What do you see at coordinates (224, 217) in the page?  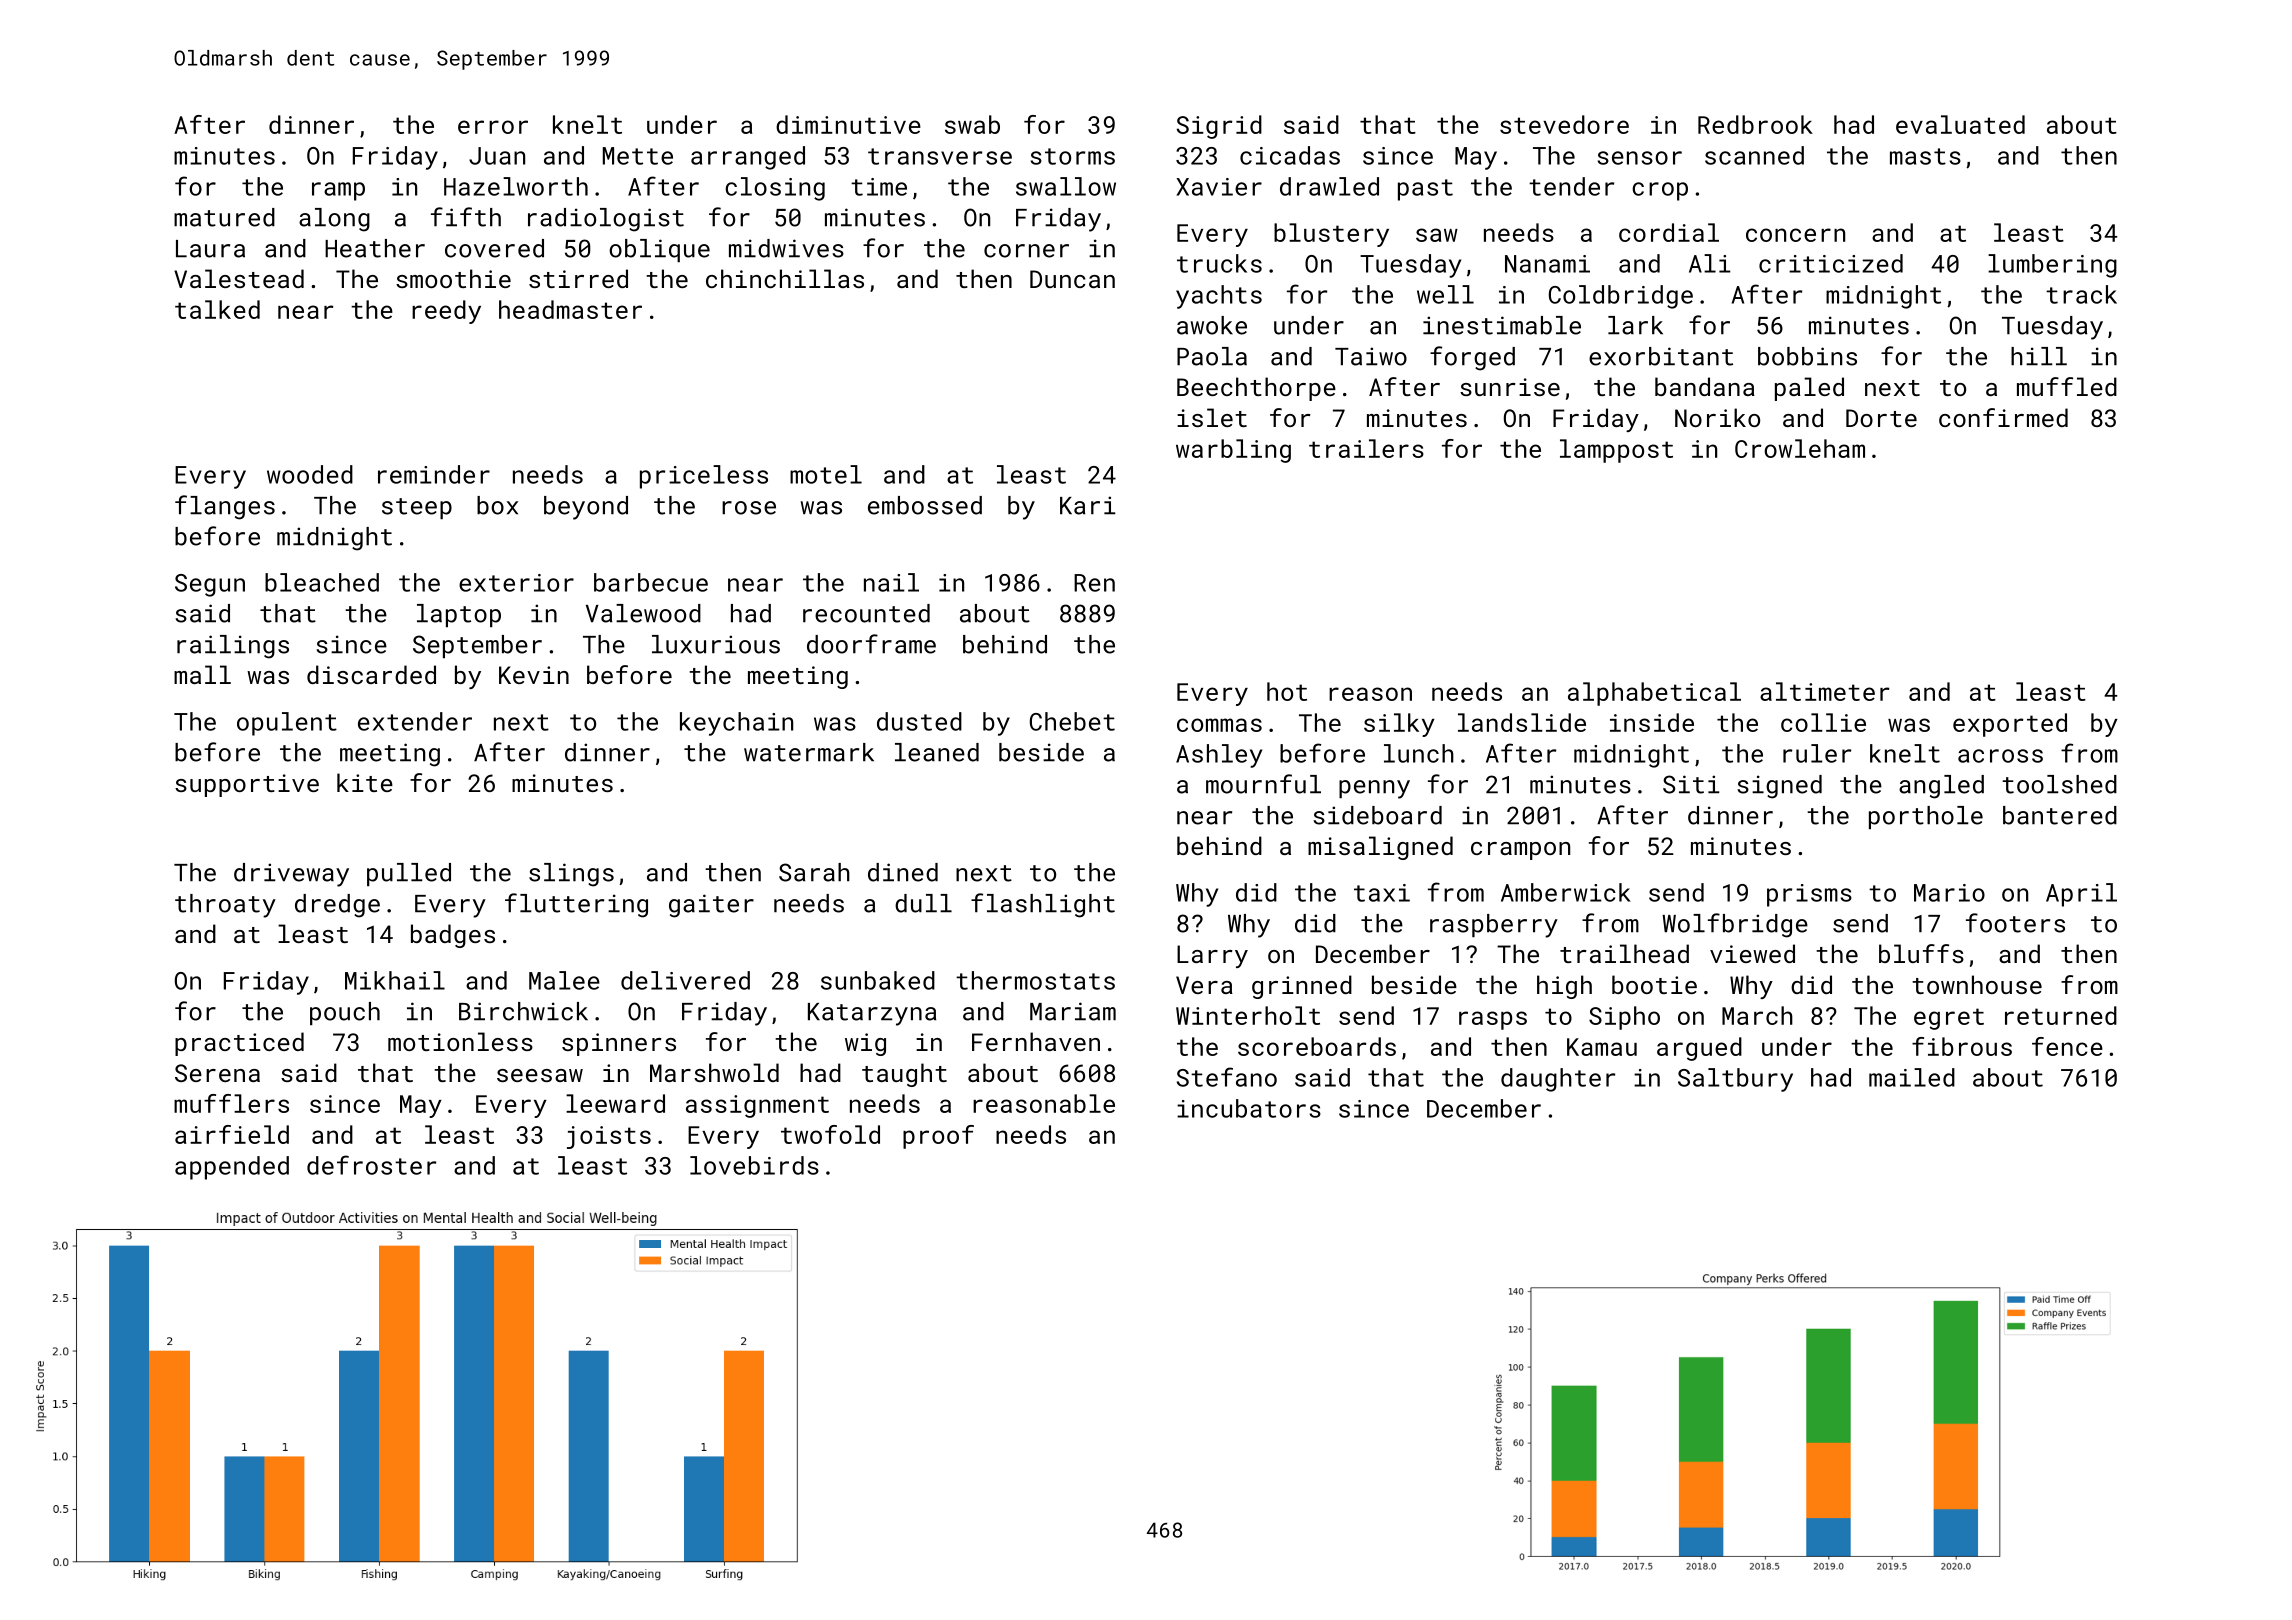 I see `matured` at bounding box center [224, 217].
